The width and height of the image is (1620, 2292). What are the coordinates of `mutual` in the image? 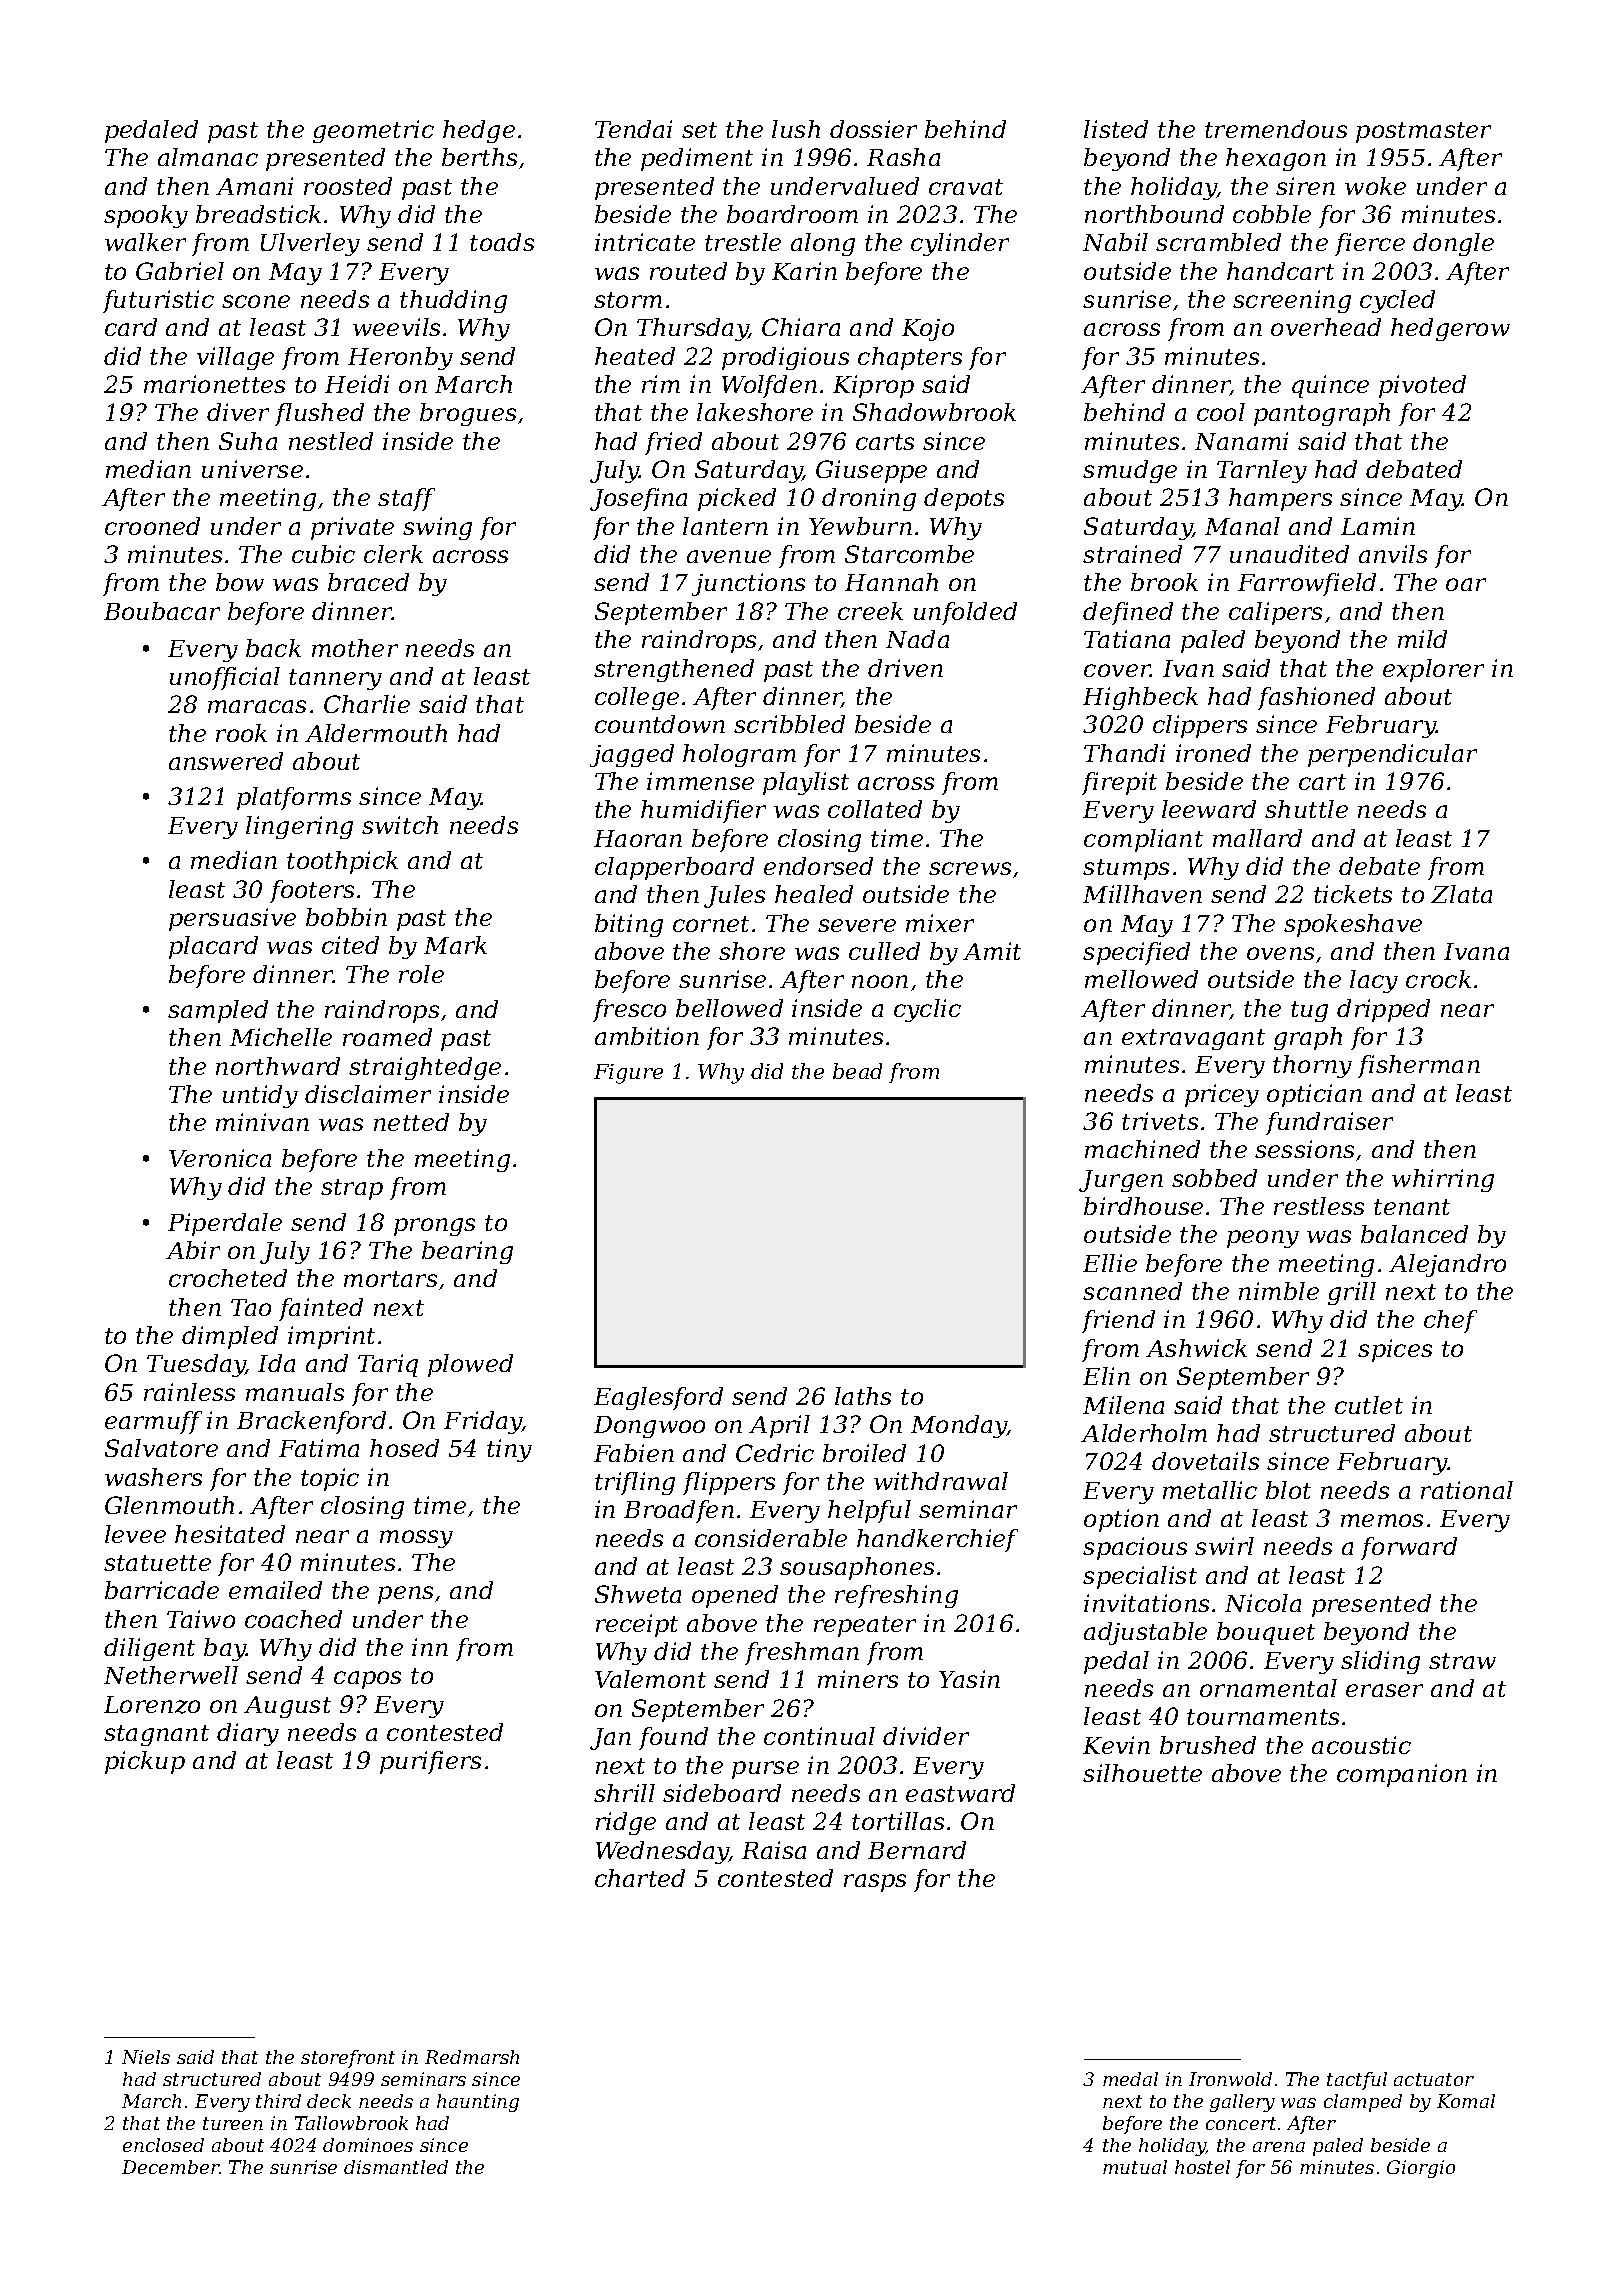 It's located at (1135, 2167).
